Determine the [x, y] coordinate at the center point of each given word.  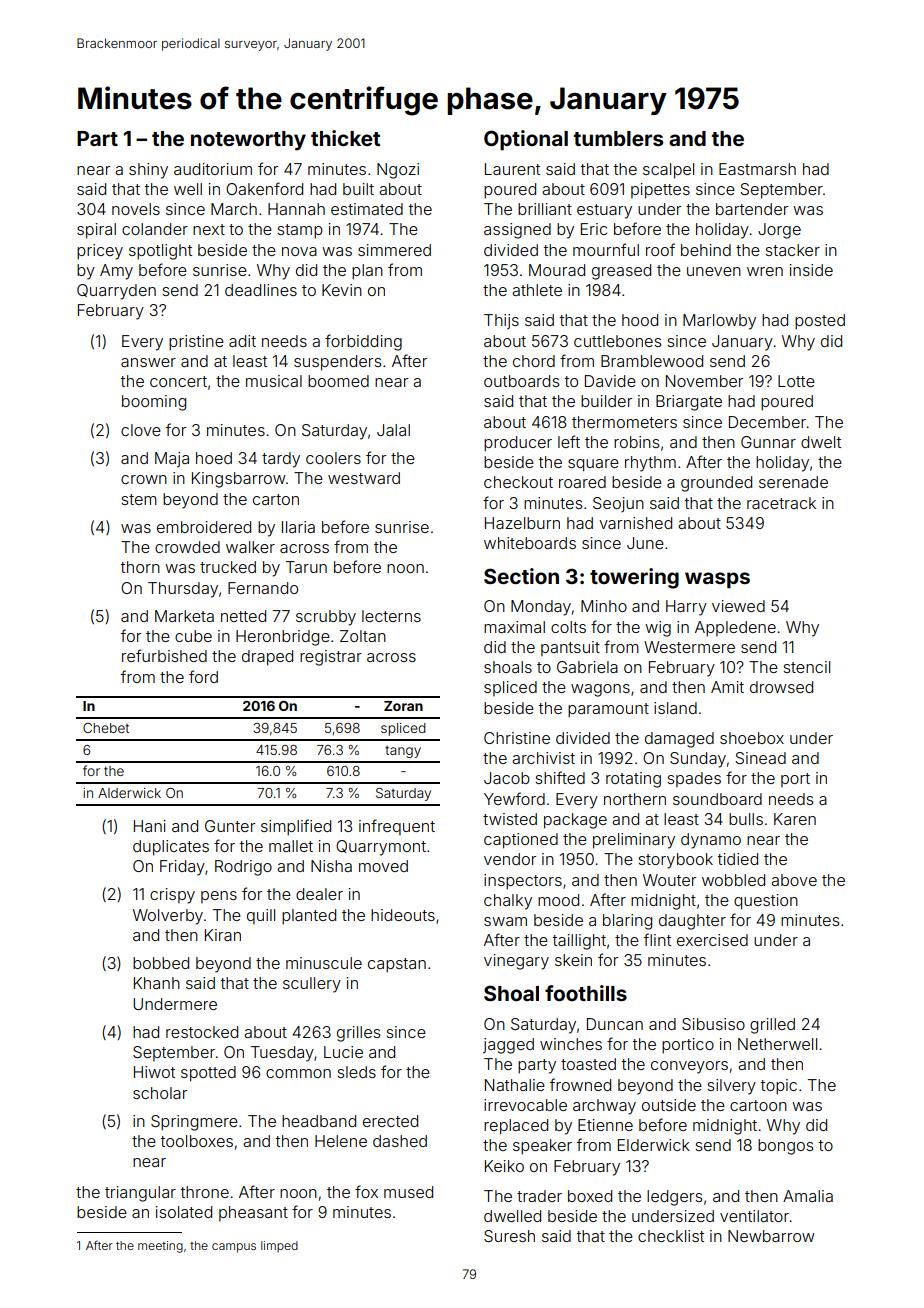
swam [505, 921]
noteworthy [248, 141]
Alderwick [129, 793]
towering [634, 578]
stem [139, 499]
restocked [202, 1032]
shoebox [752, 738]
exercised [712, 940]
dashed [400, 1141]
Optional [526, 140]
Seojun [618, 504]
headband [319, 1121]
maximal [514, 627]
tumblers [618, 138]
